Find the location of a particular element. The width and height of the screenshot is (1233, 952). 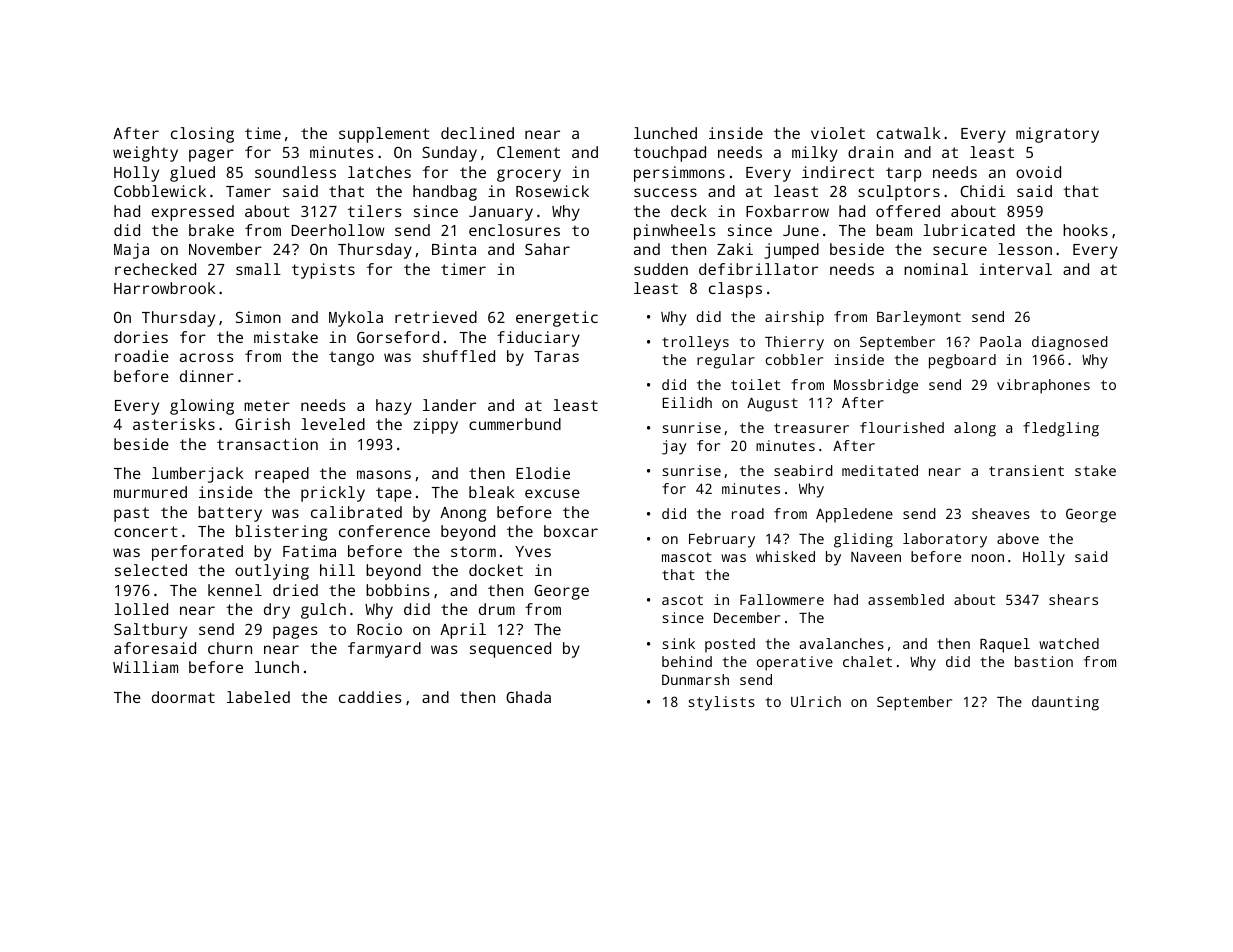

along is located at coordinates (975, 429).
